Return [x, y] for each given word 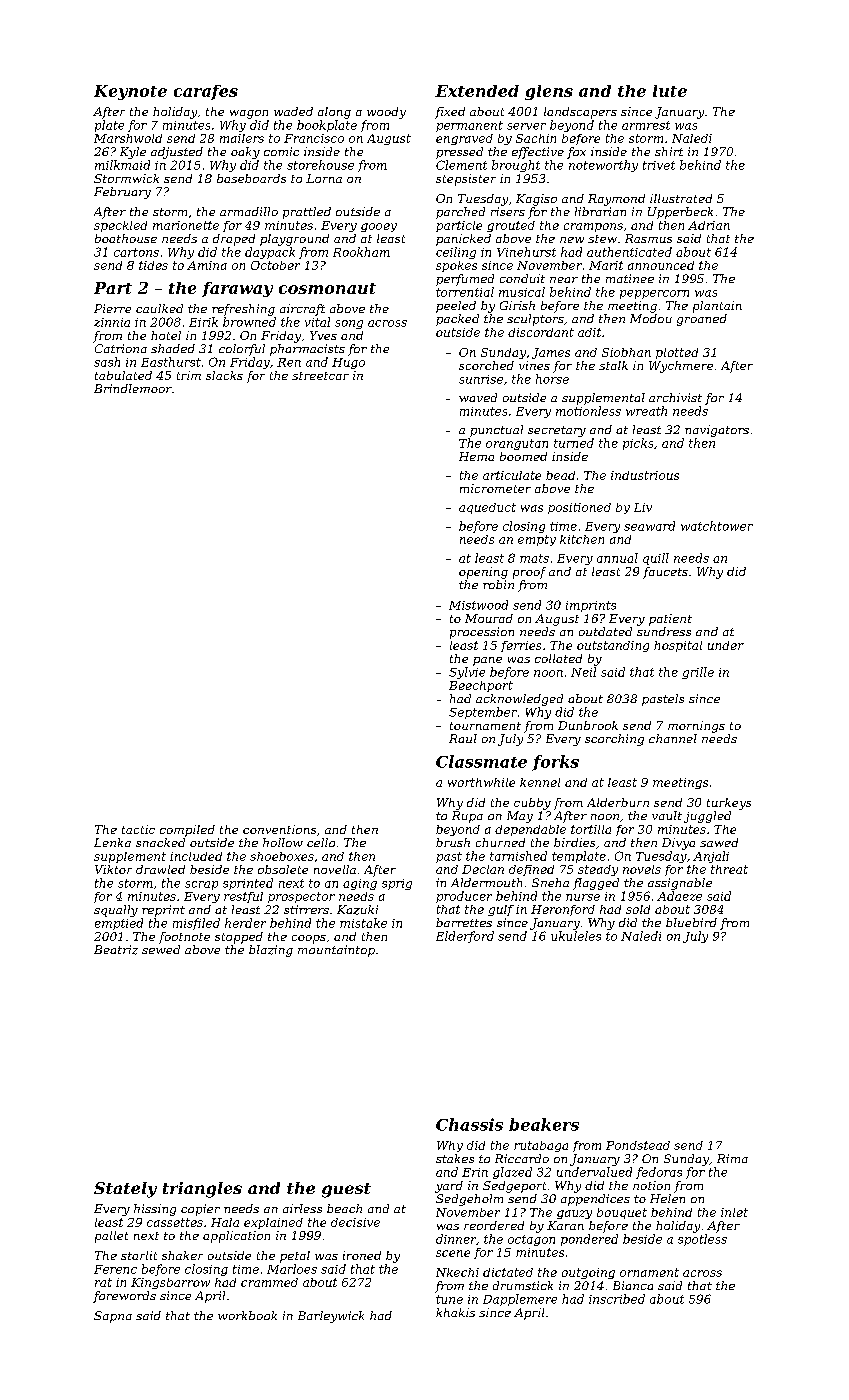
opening [483, 573]
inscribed [617, 1299]
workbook [247, 1315]
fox [576, 153]
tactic [138, 829]
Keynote [130, 92]
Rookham [361, 252]
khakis [455, 1312]
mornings [696, 727]
